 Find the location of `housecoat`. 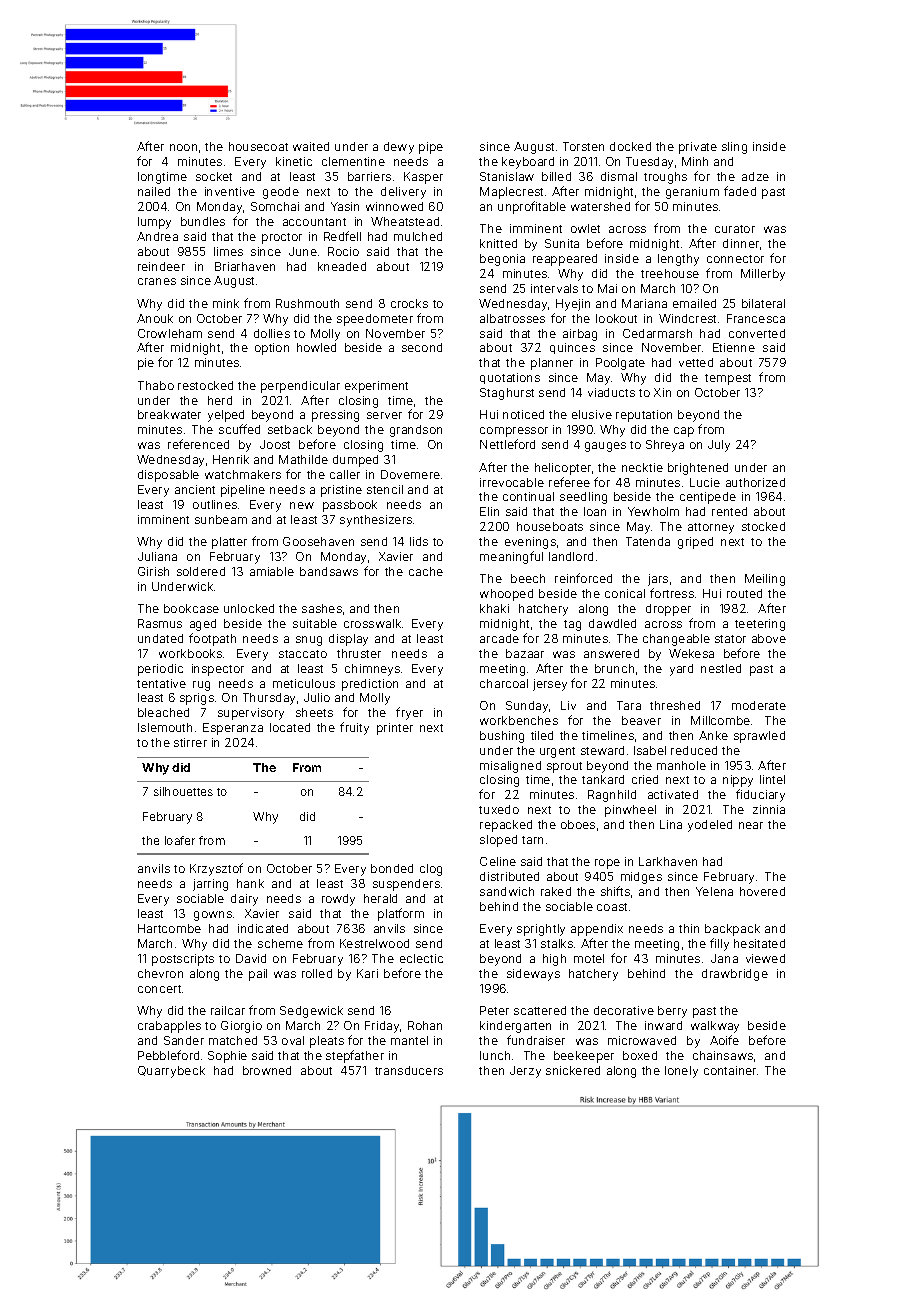

housecoat is located at coordinates (258, 146).
